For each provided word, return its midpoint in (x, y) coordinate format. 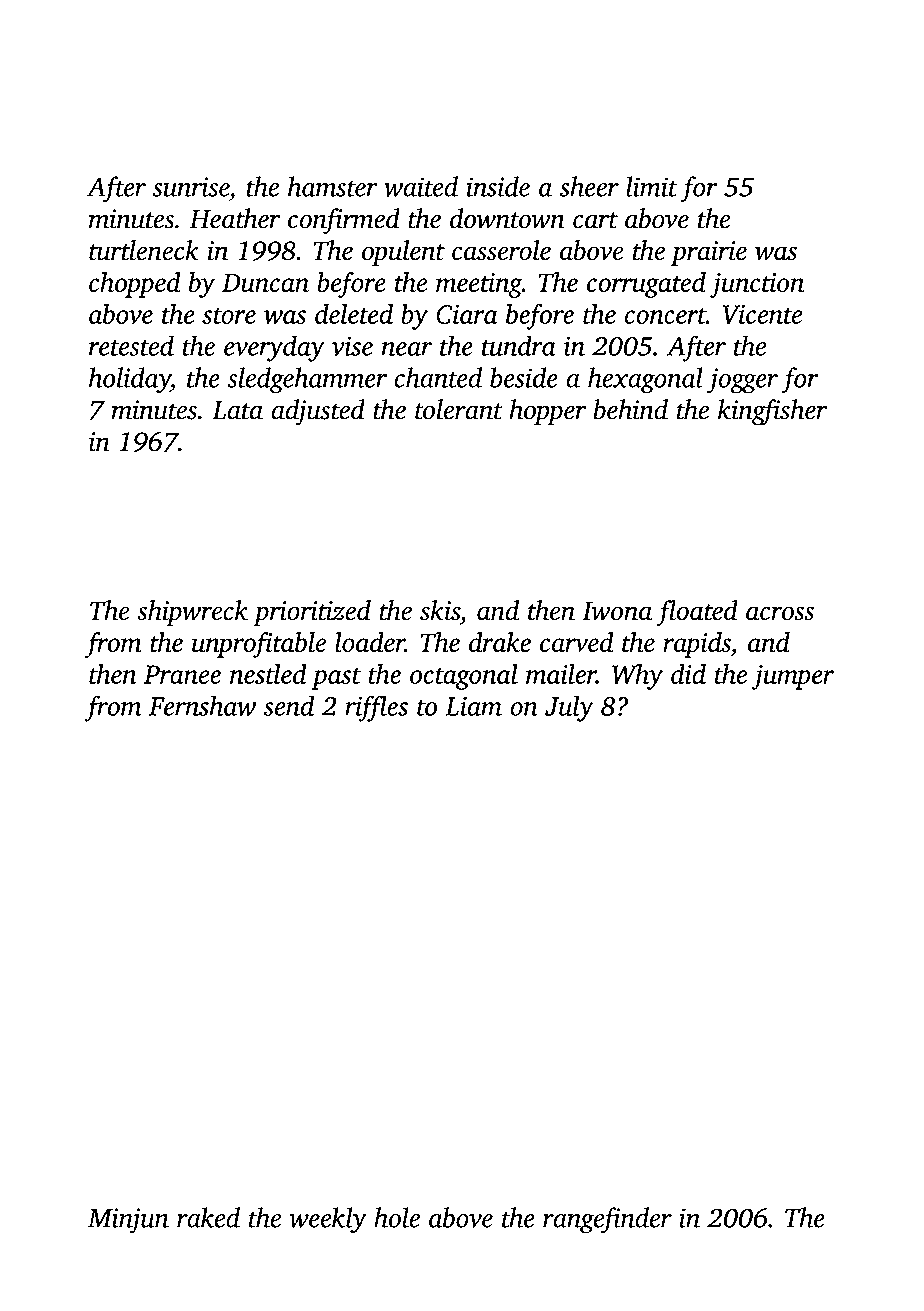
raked (208, 1217)
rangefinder (607, 1220)
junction (757, 285)
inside (498, 186)
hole (397, 1217)
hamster (333, 186)
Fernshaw (202, 705)
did (688, 673)
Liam (473, 706)
